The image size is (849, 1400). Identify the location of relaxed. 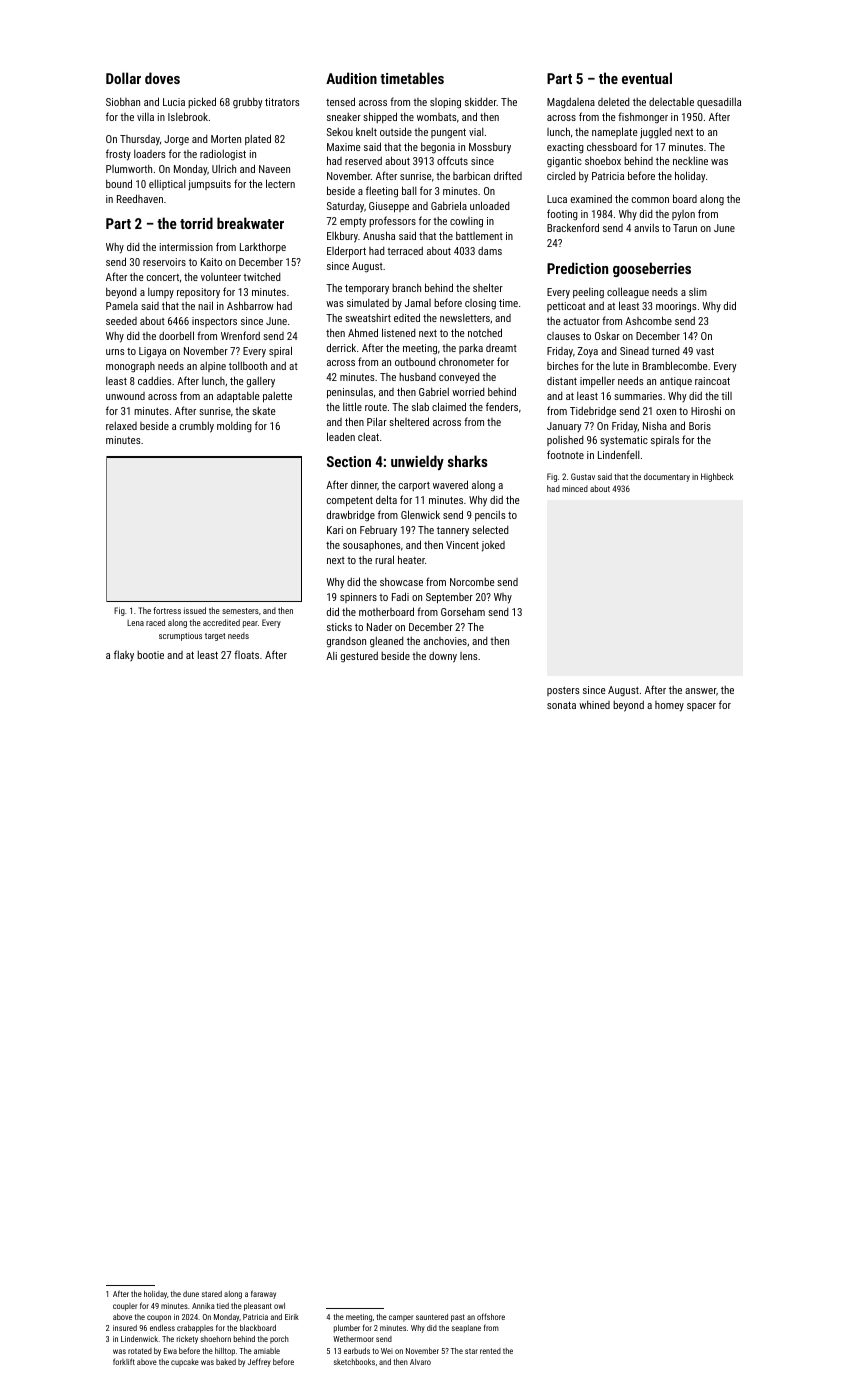
(121, 426).
